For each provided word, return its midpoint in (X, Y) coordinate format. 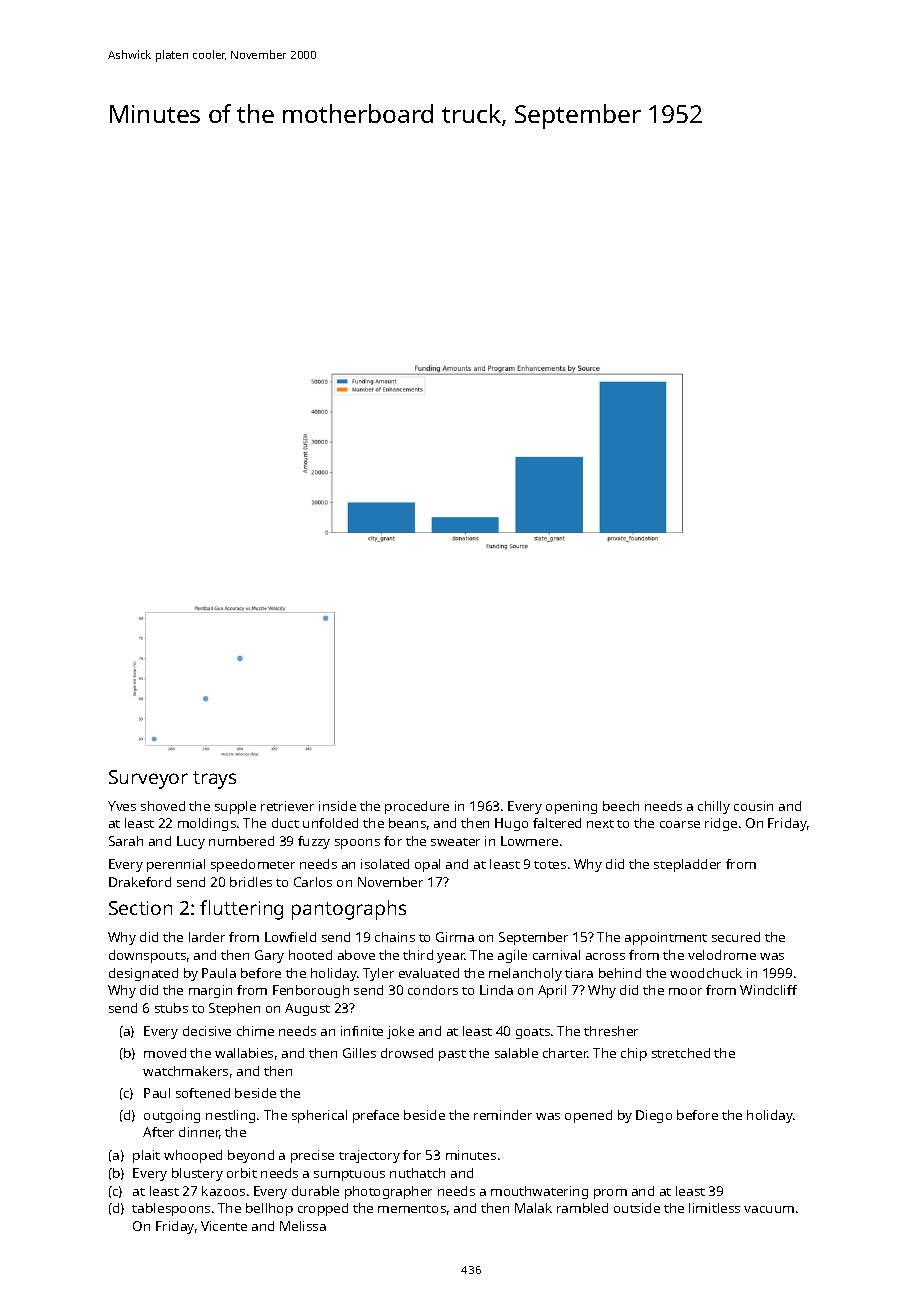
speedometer (253, 865)
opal (427, 865)
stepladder (687, 865)
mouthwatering (539, 1192)
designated (143, 974)
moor (685, 991)
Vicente (224, 1226)
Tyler (378, 974)
